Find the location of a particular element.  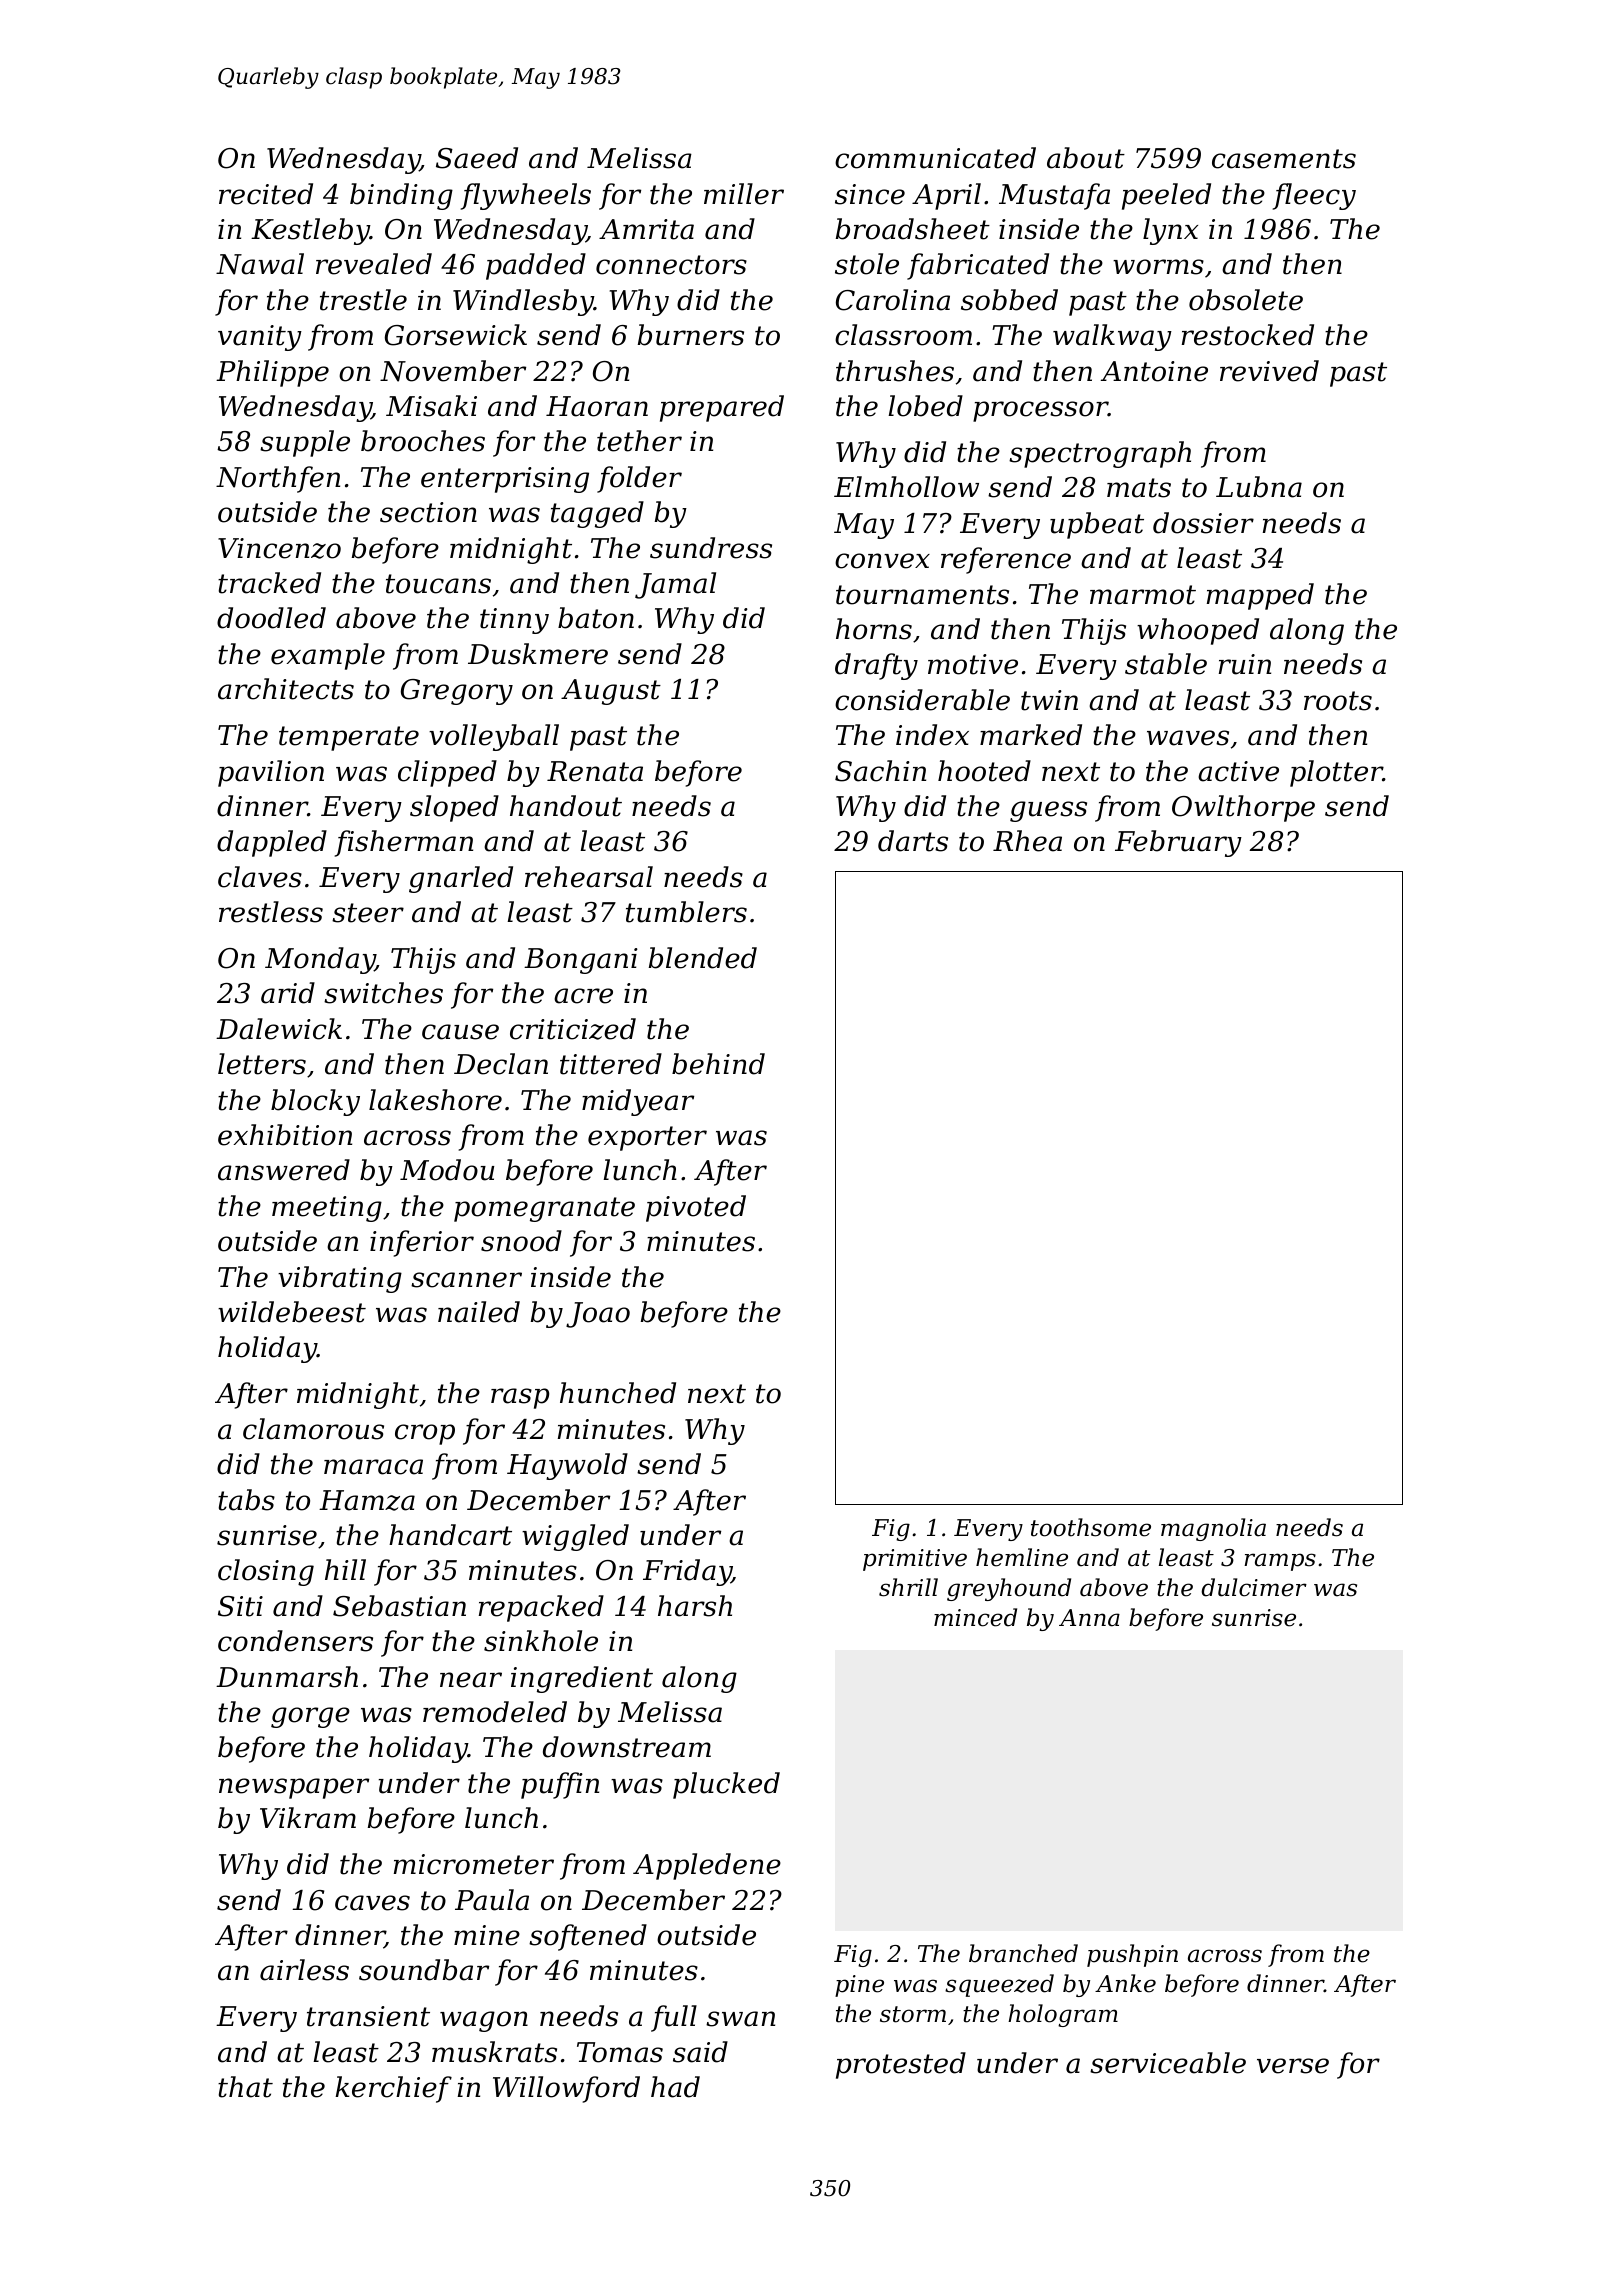

peeled is located at coordinates (1166, 196).
